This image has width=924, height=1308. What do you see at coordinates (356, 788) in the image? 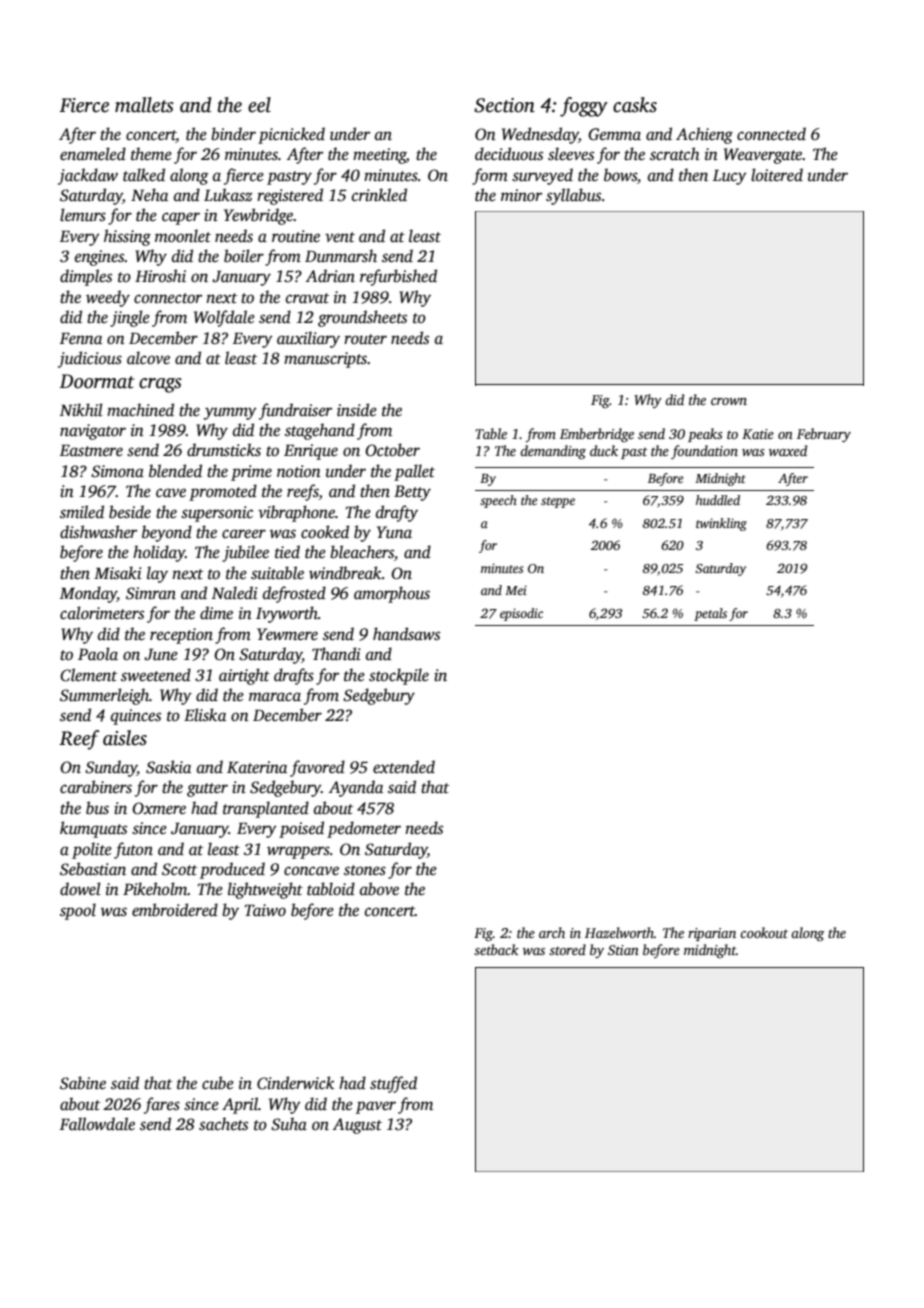
I see `Ayanda` at bounding box center [356, 788].
